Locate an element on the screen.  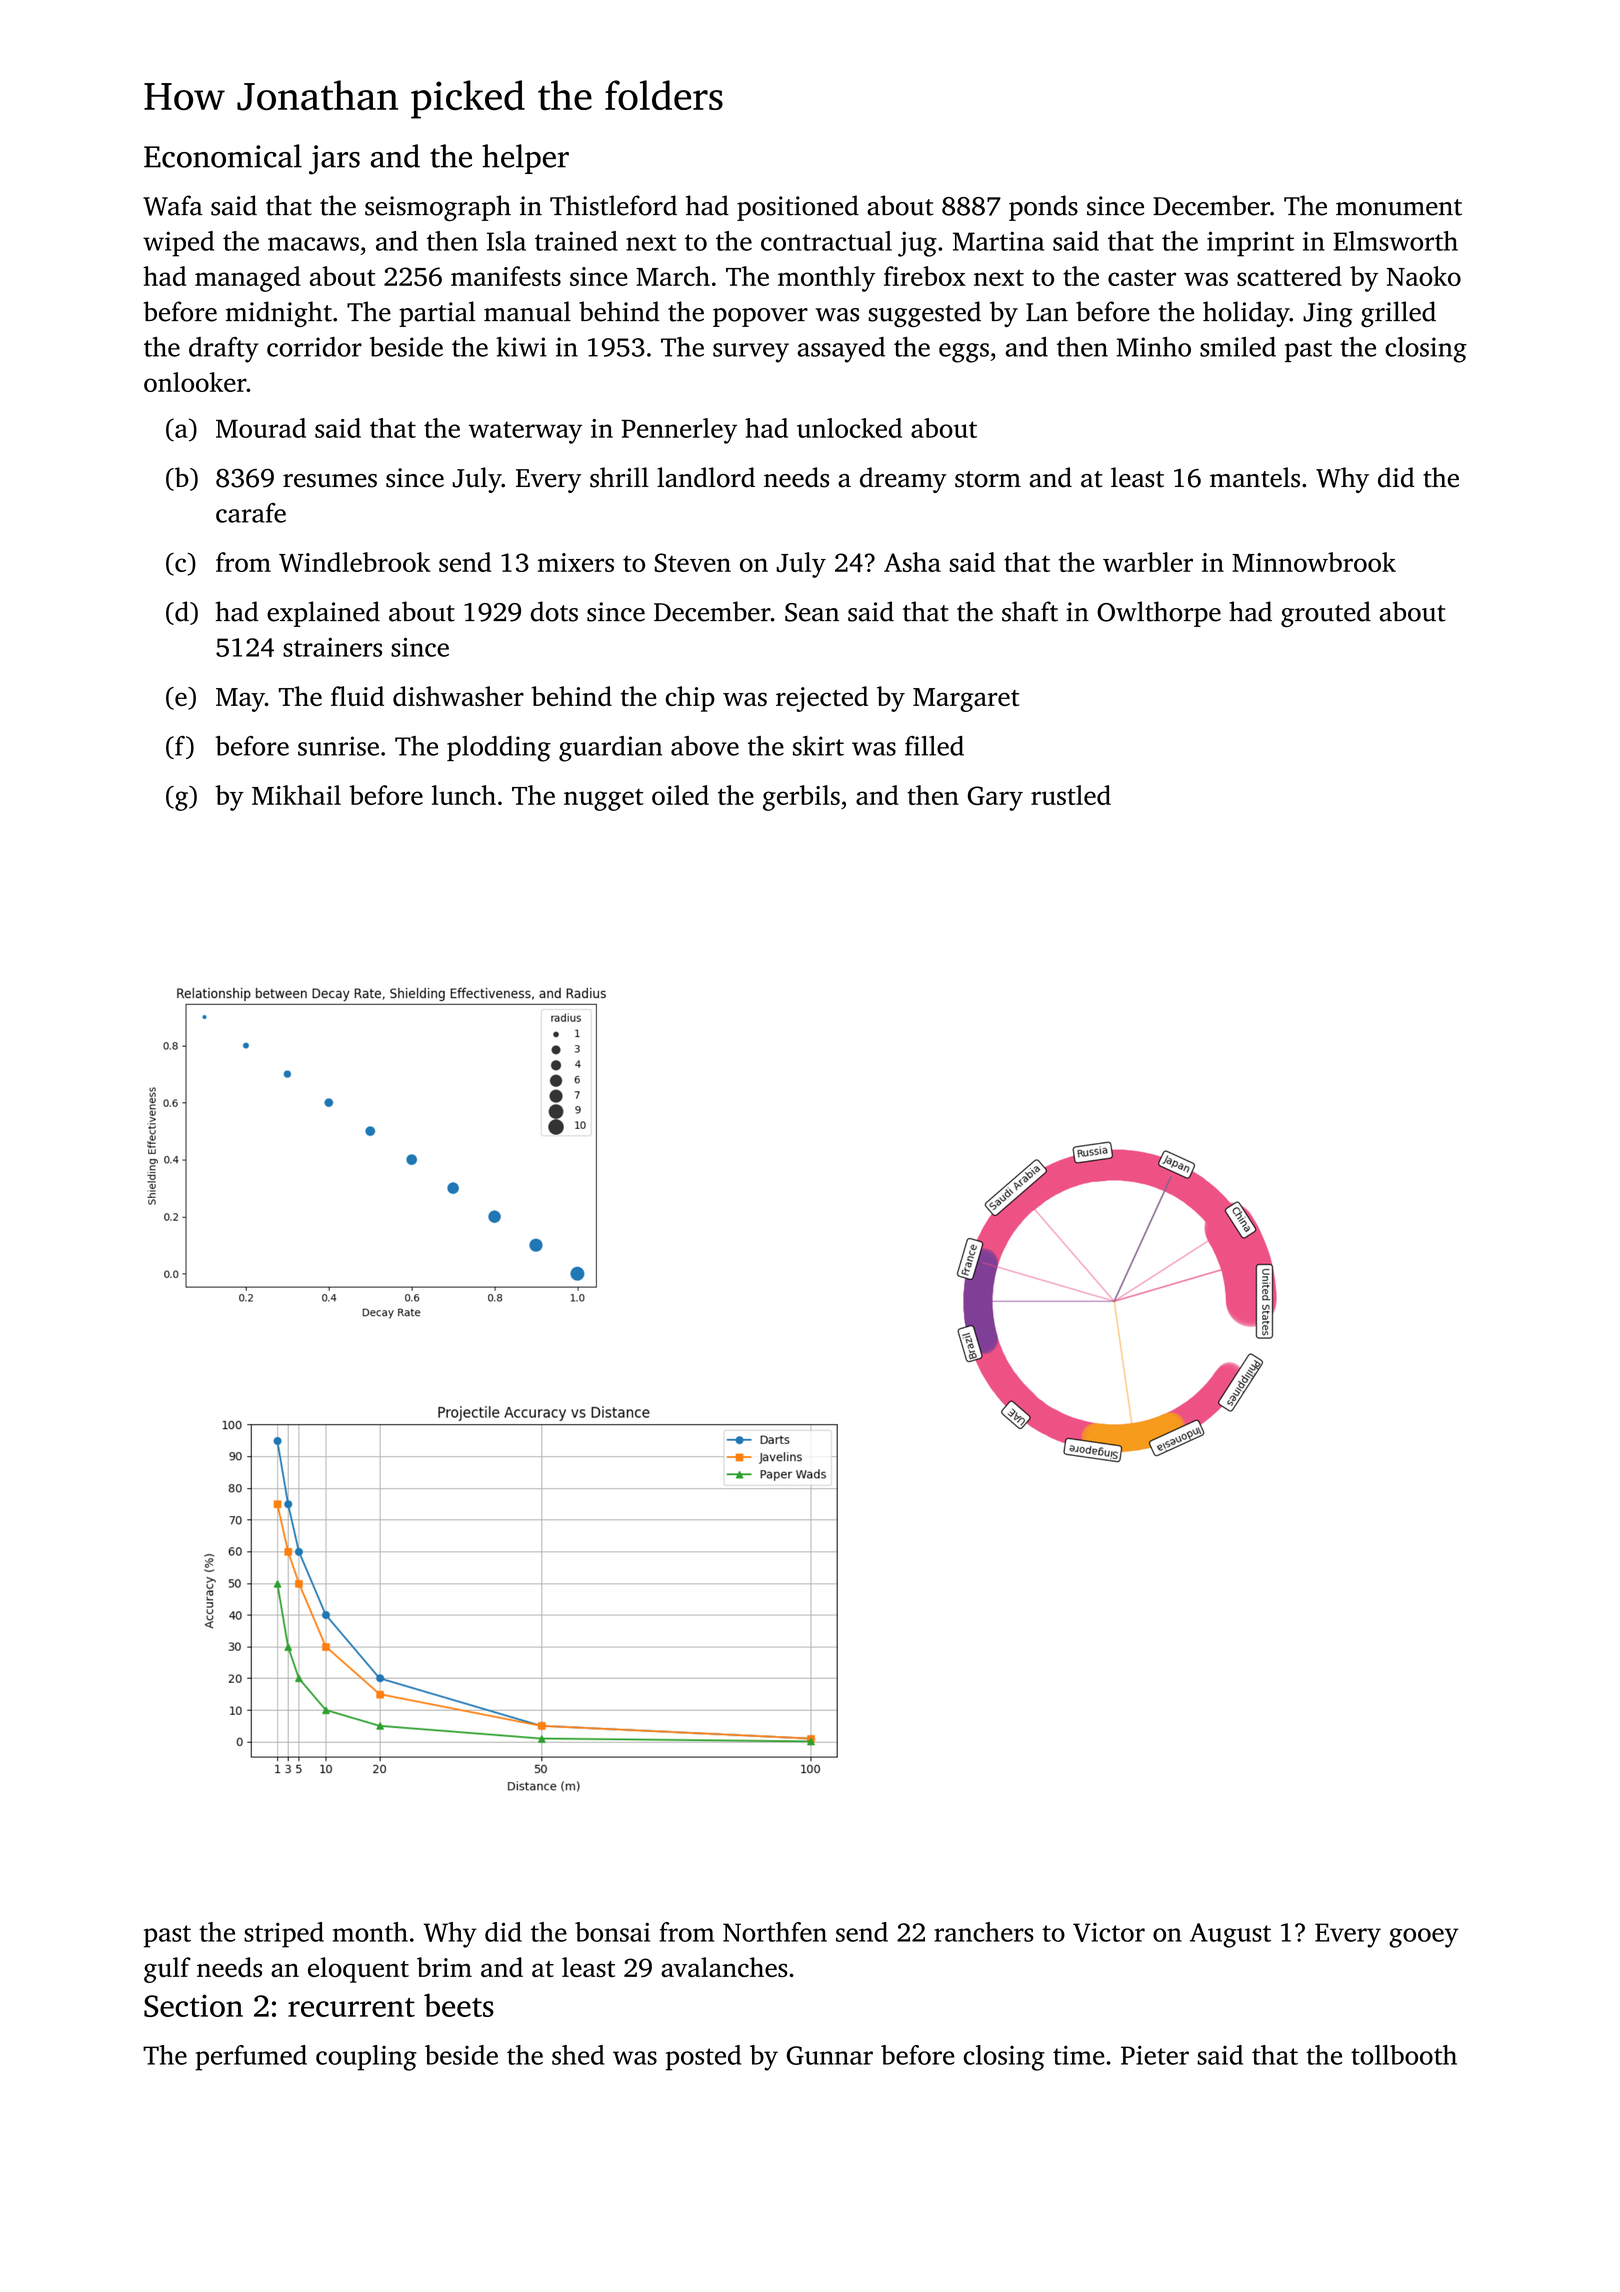
contractual is located at coordinates (826, 241).
